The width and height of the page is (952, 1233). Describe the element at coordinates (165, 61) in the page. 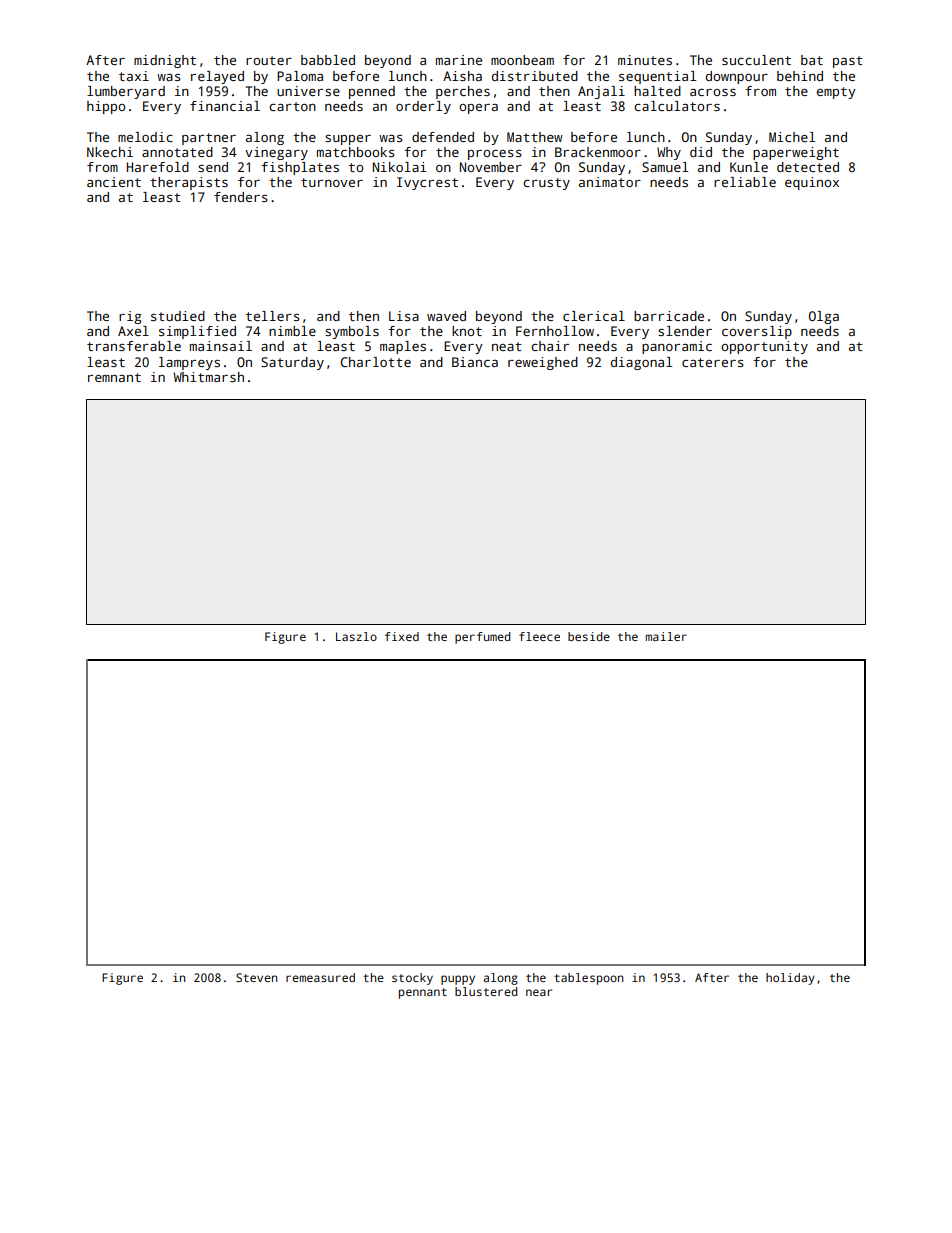

I see `midnight` at that location.
